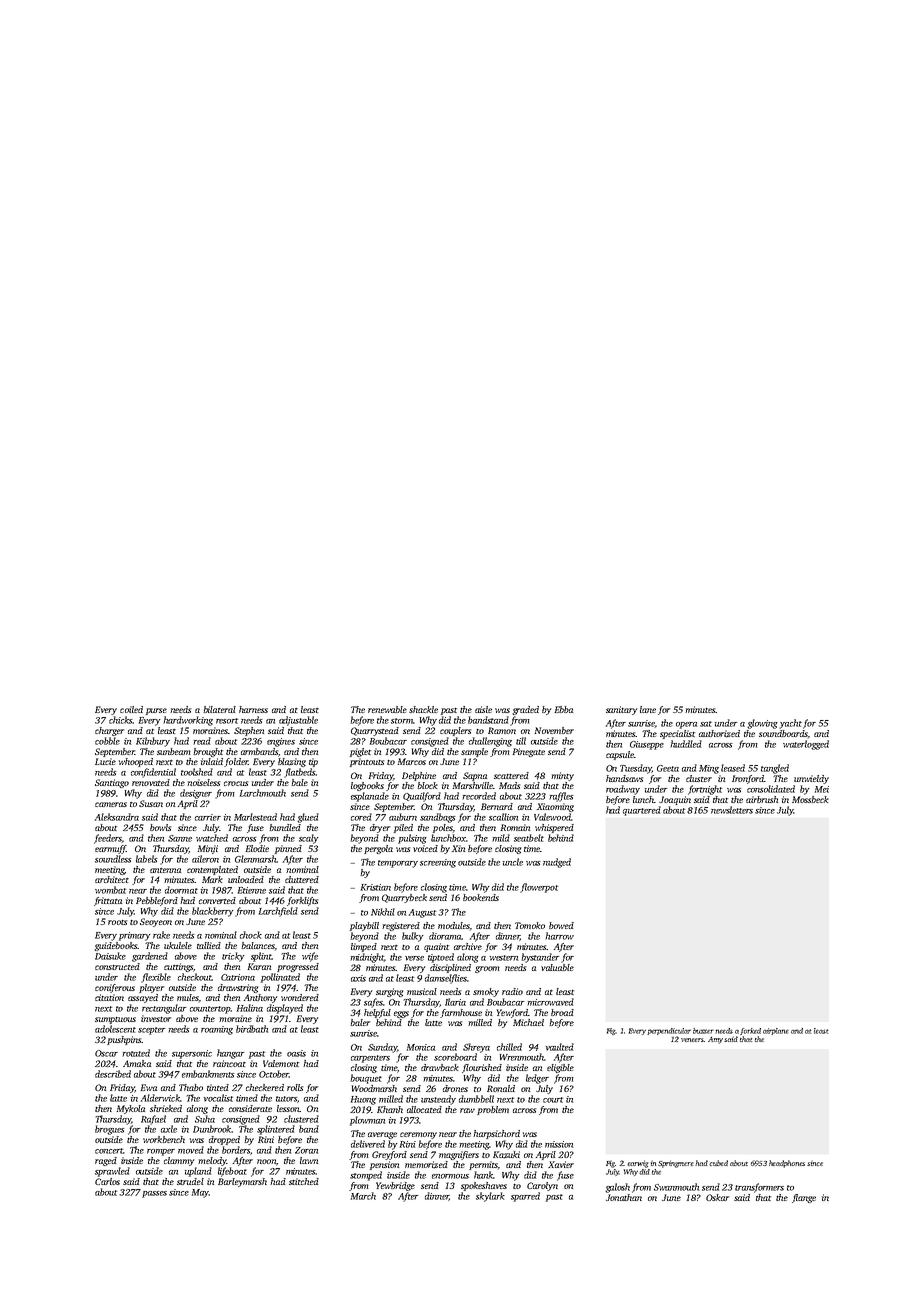 The image size is (924, 1308). What do you see at coordinates (669, 1031) in the document?
I see `perpendicular` at bounding box center [669, 1031].
